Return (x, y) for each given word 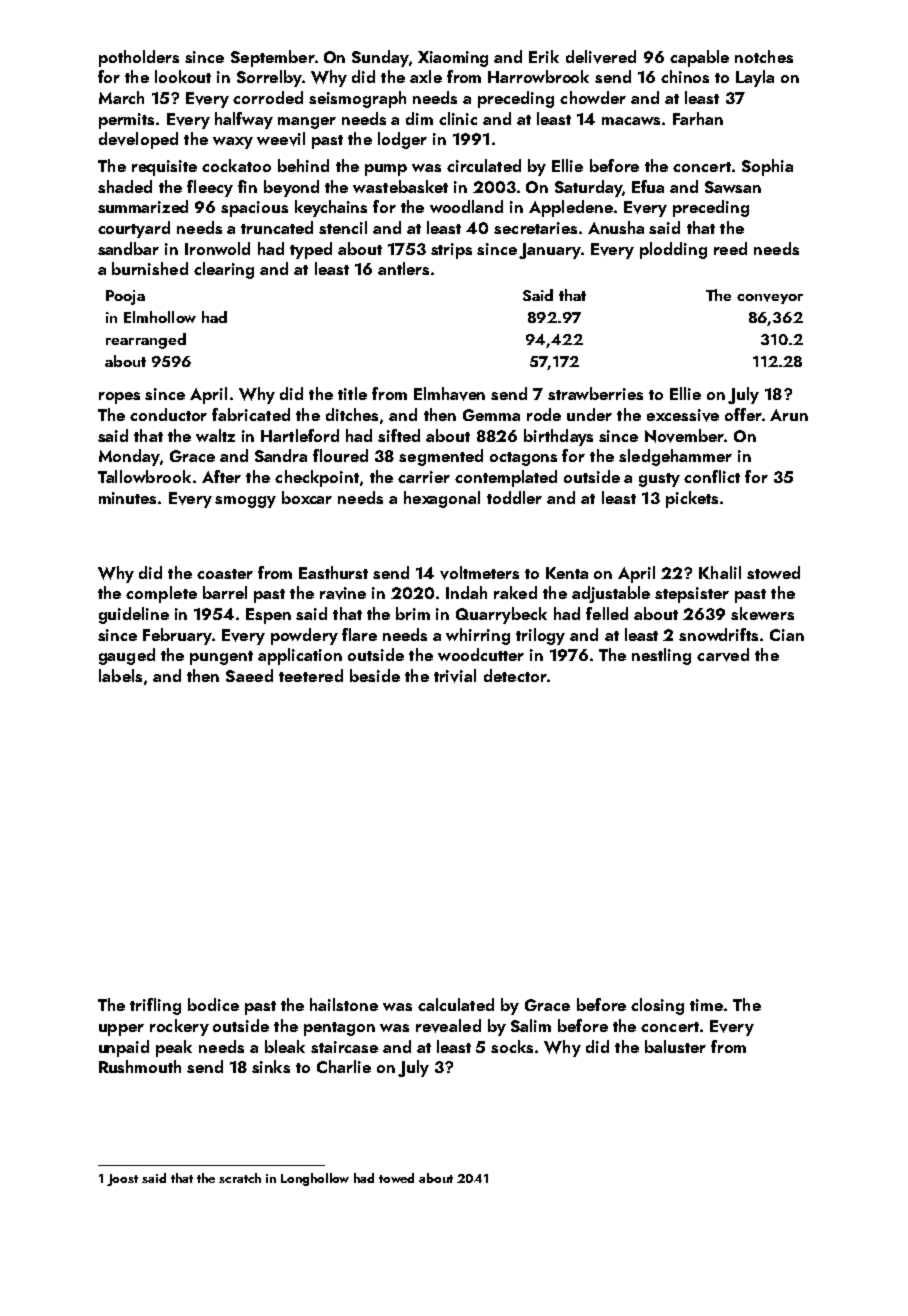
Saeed (249, 675)
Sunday (380, 58)
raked (515, 592)
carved (723, 655)
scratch (240, 1178)
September (273, 58)
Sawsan (733, 187)
